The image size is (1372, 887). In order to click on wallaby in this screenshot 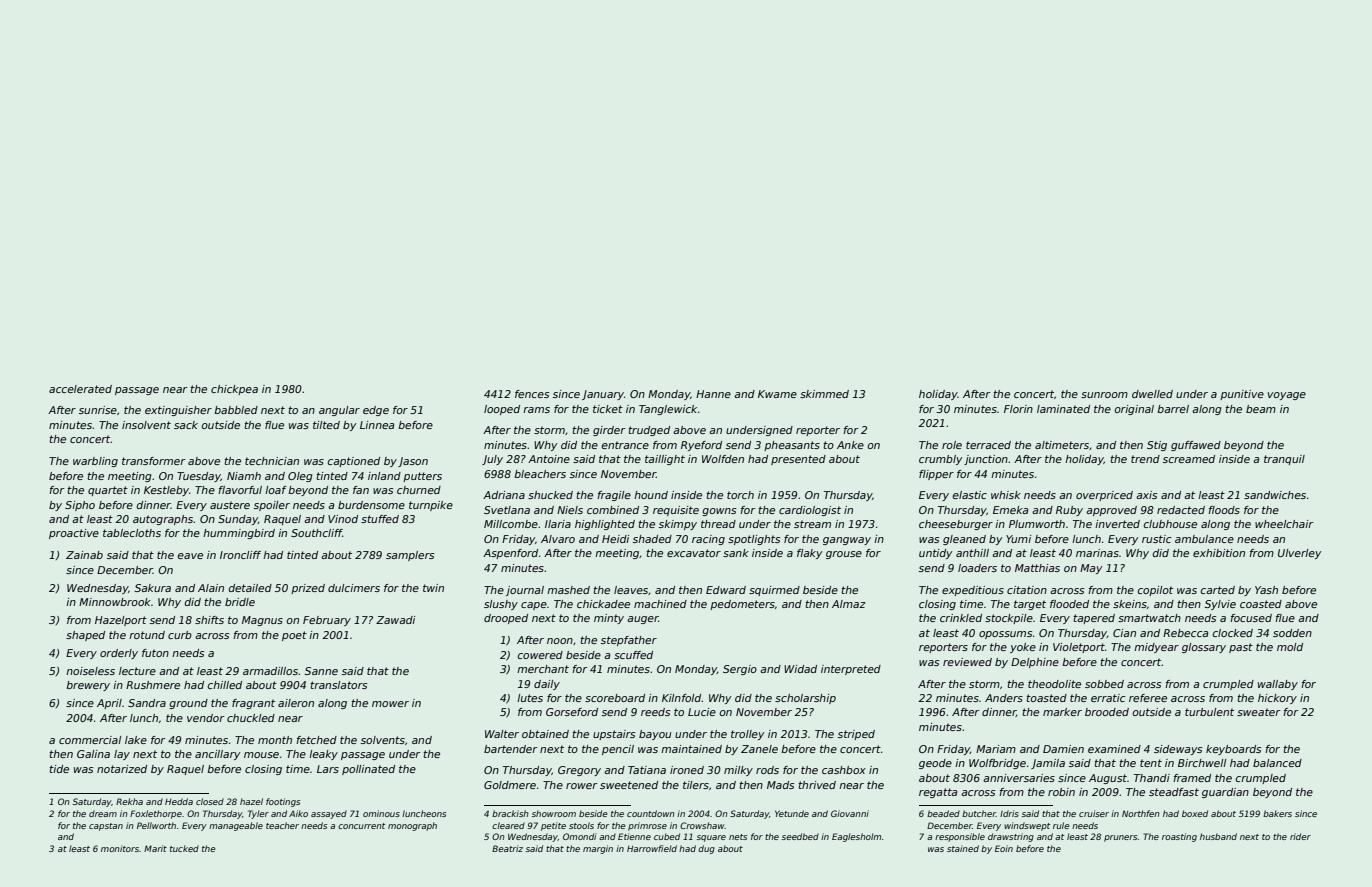, I will do `click(1278, 685)`.
